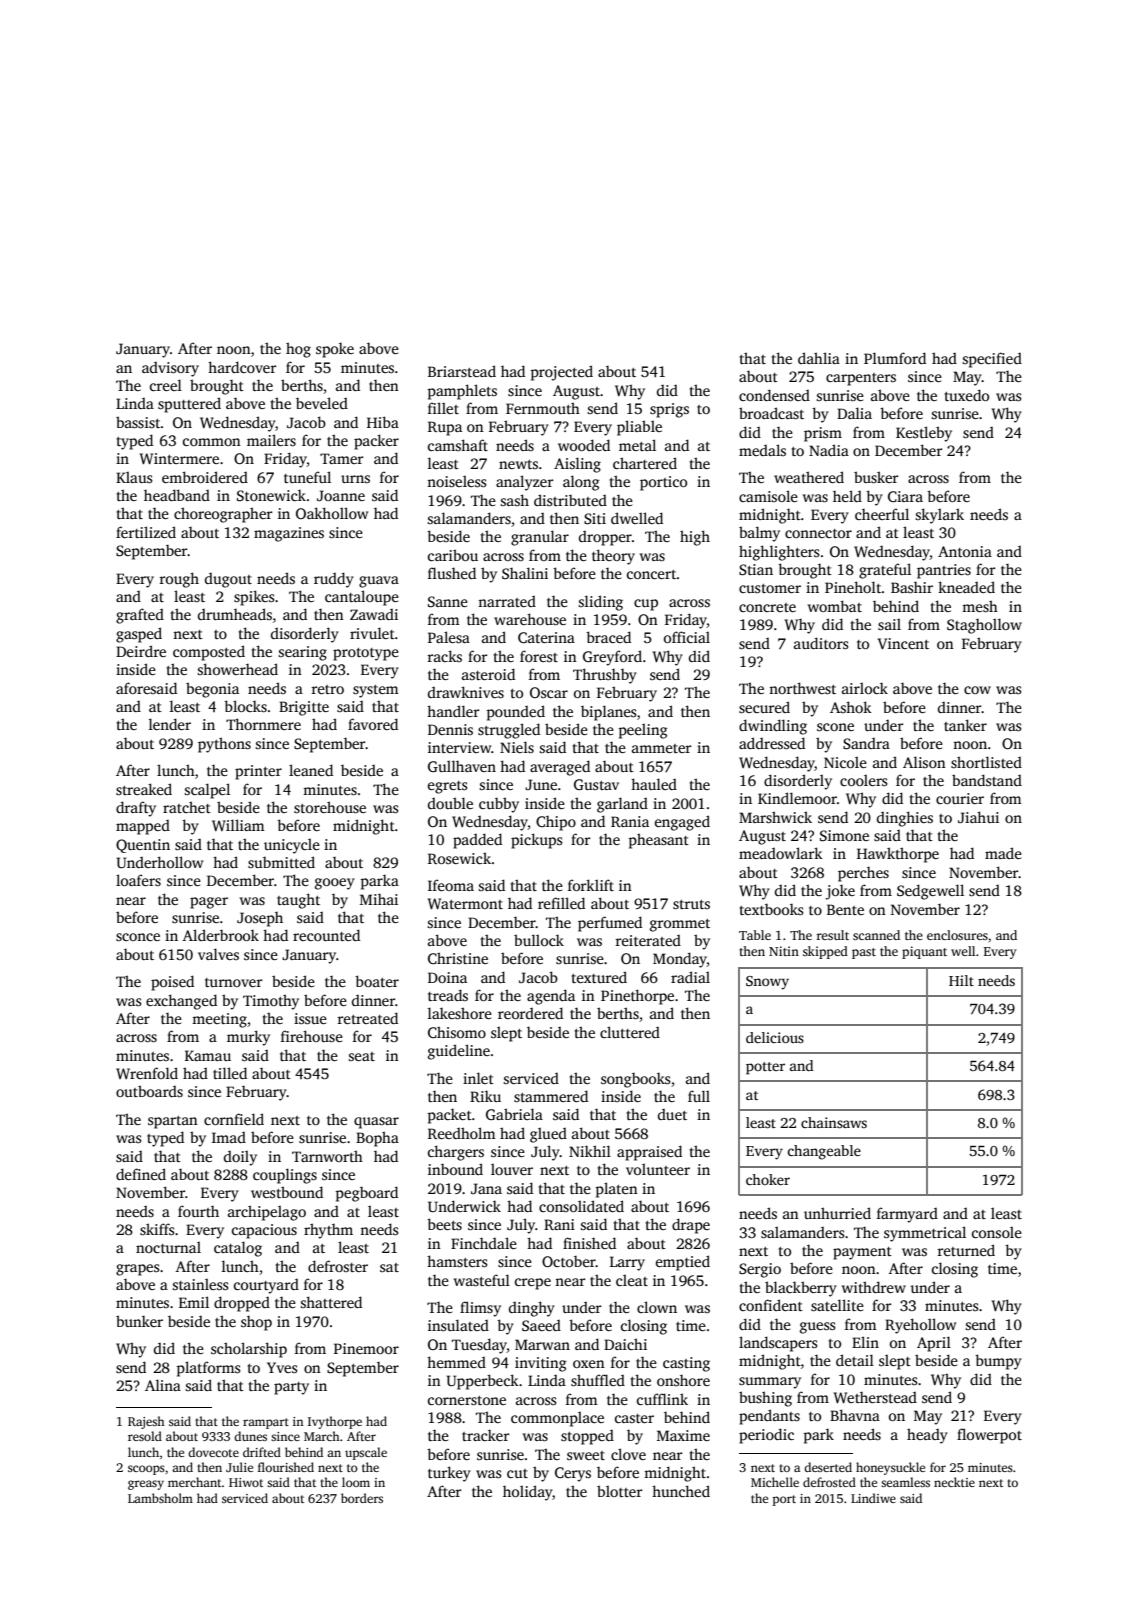 The height and width of the screenshot is (1609, 1138). What do you see at coordinates (146, 1485) in the screenshot?
I see `greasy` at bounding box center [146, 1485].
